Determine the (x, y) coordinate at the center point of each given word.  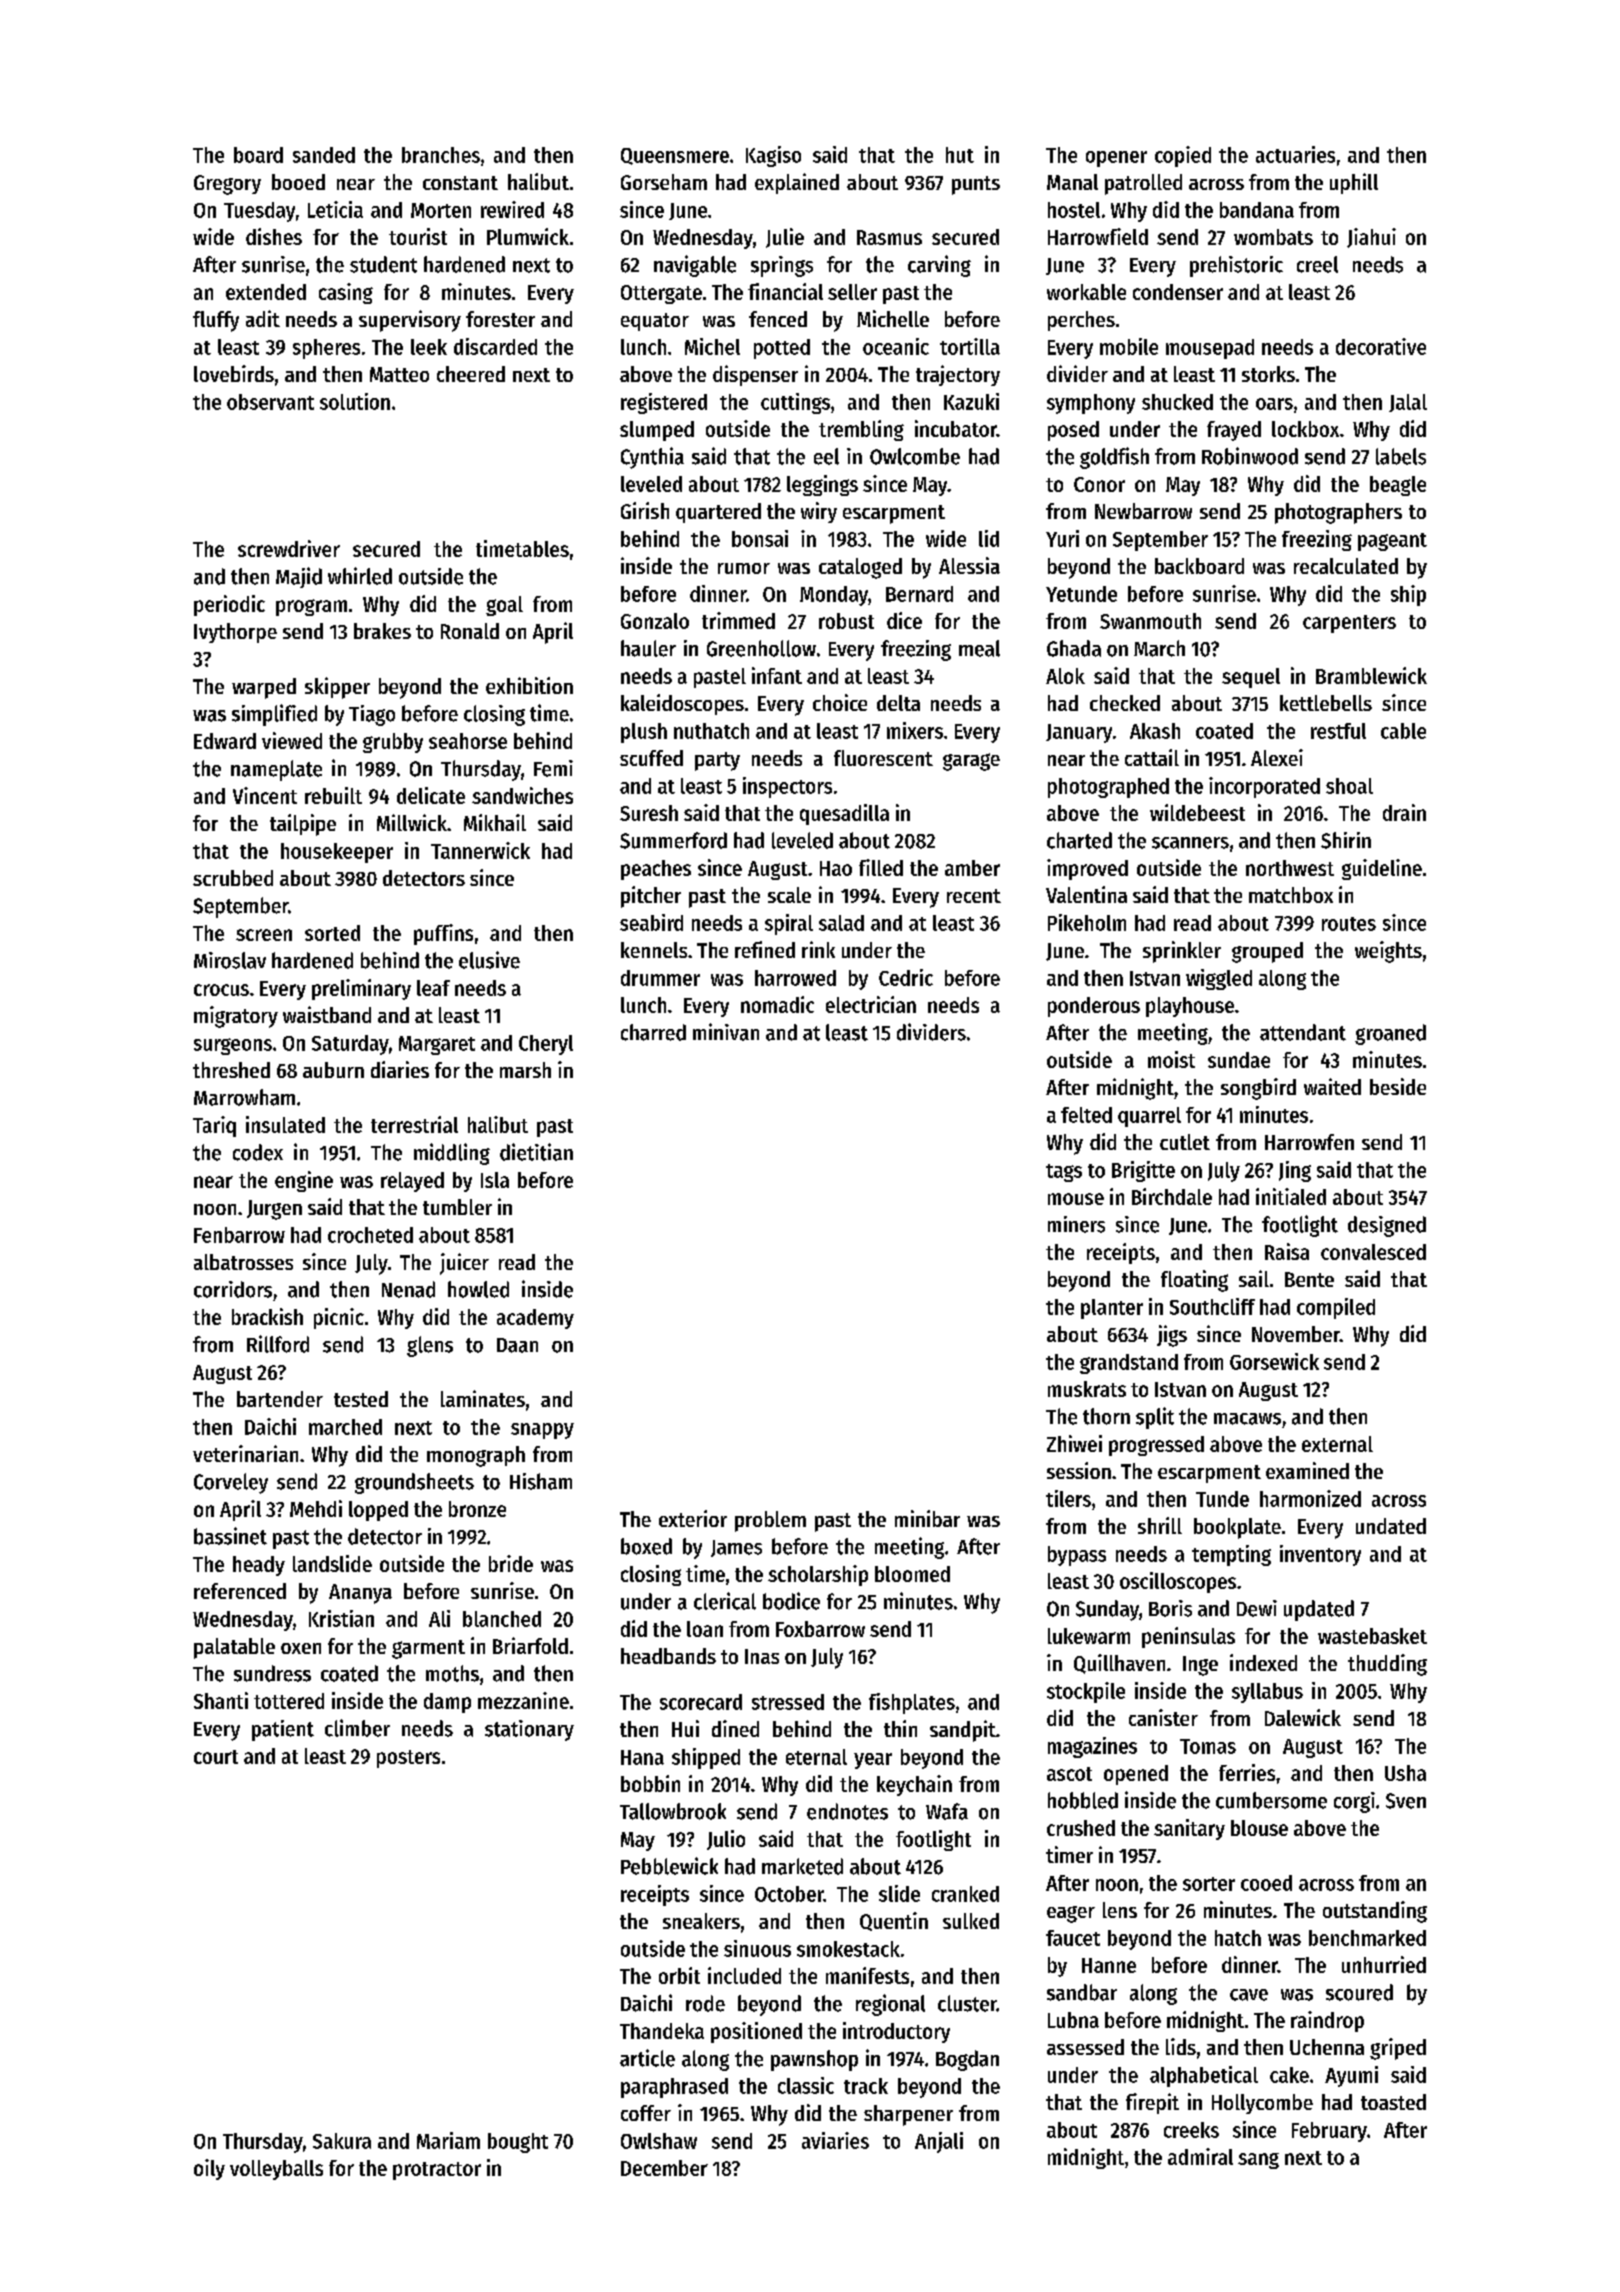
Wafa (947, 1811)
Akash (1155, 731)
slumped (657, 431)
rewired (512, 209)
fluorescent (883, 758)
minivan (726, 1032)
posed (1073, 431)
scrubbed (233, 878)
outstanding (1375, 1912)
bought (518, 2143)
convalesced (1373, 1252)
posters (408, 1759)
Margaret (437, 1045)
